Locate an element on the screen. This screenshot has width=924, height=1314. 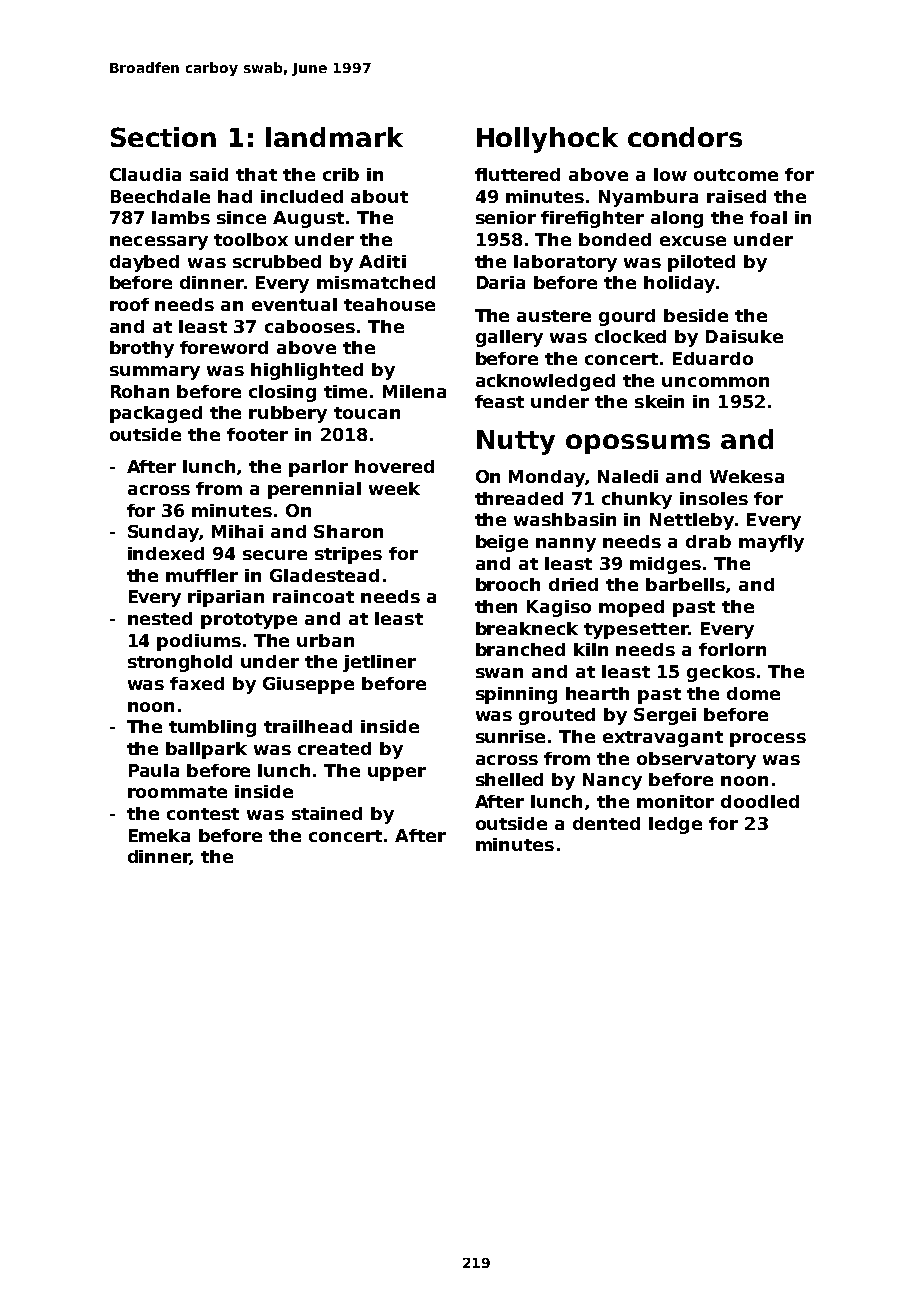
excuse is located at coordinates (693, 241).
